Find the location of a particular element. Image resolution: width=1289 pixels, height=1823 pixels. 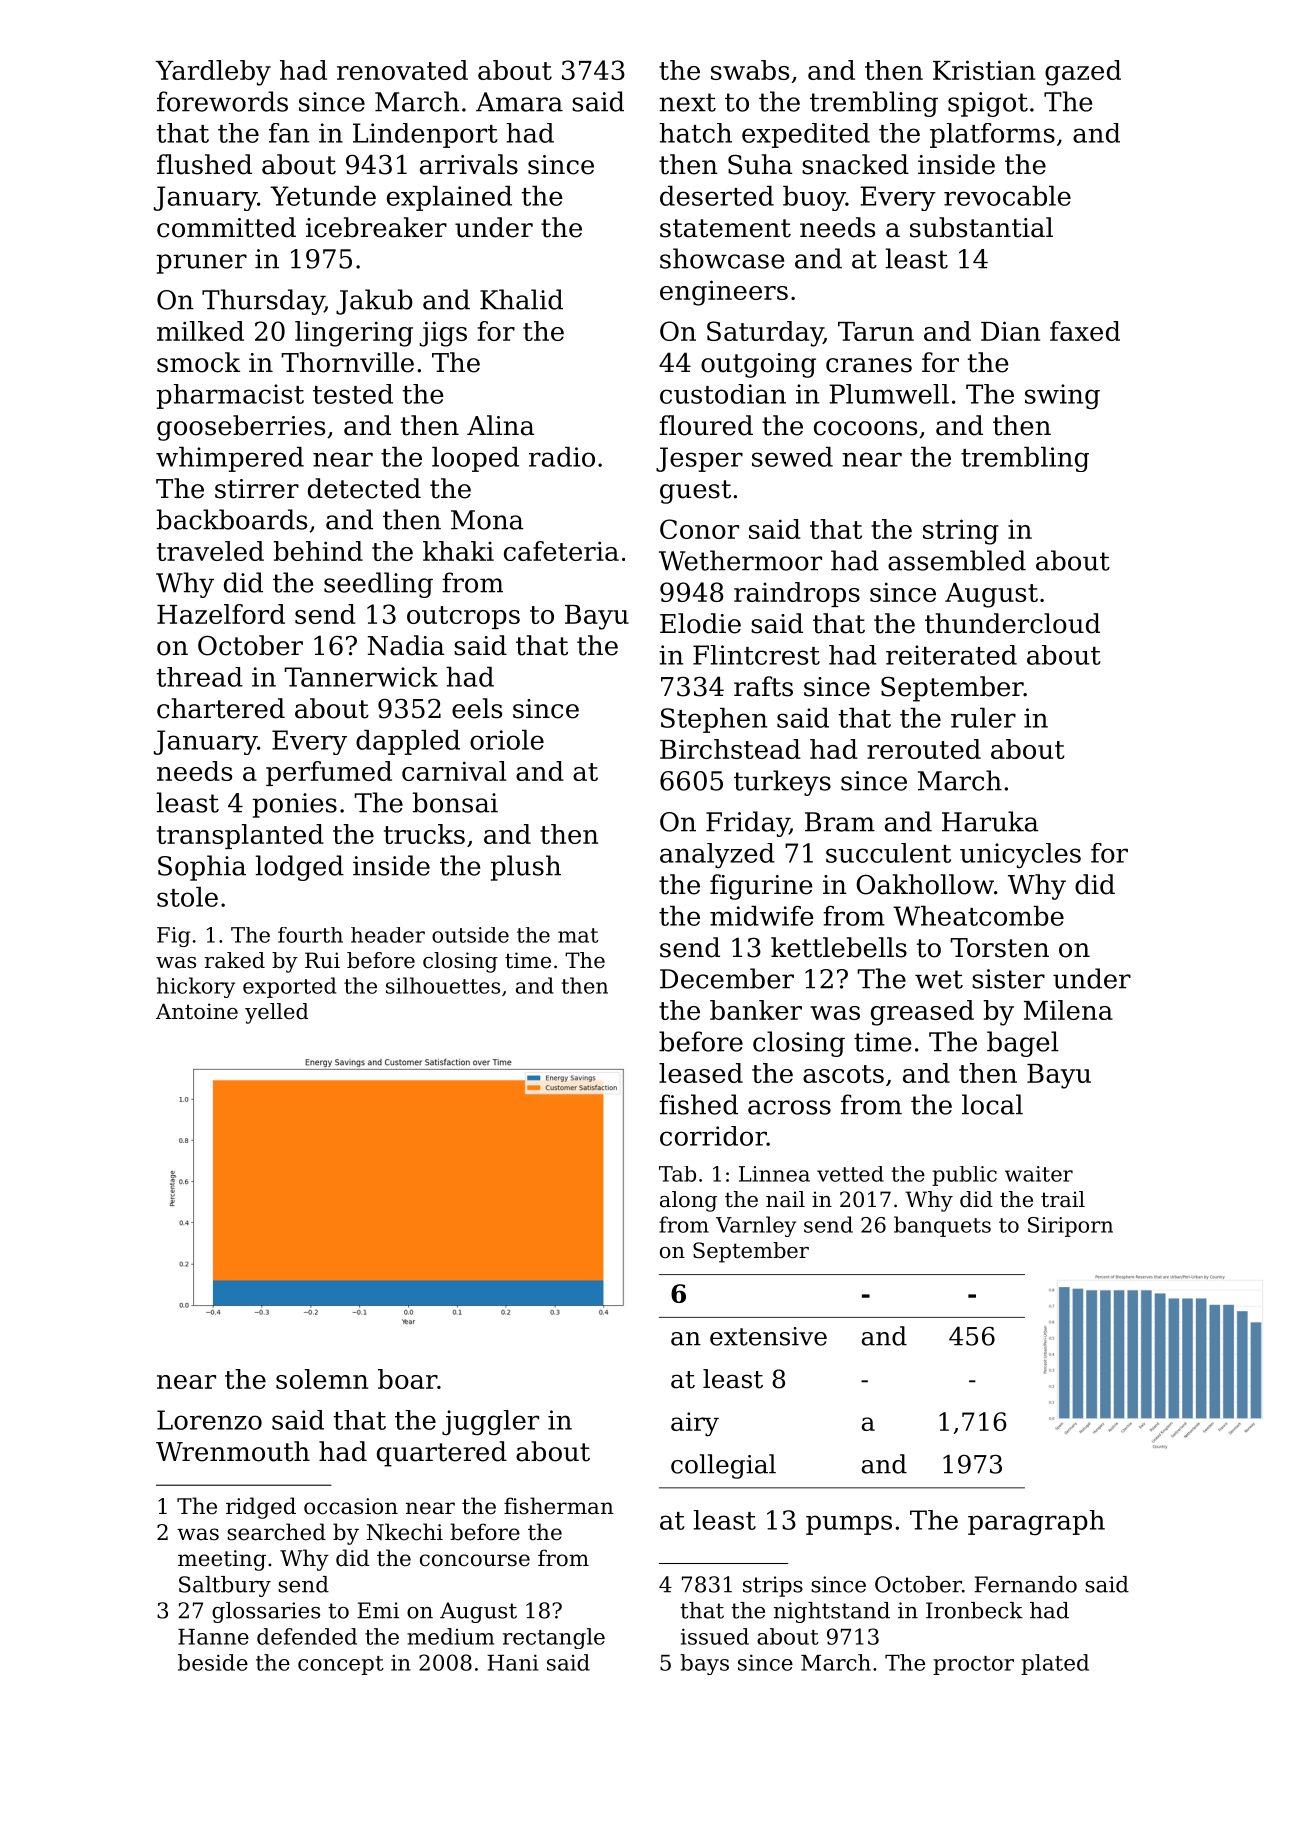

plush is located at coordinates (525, 868).
